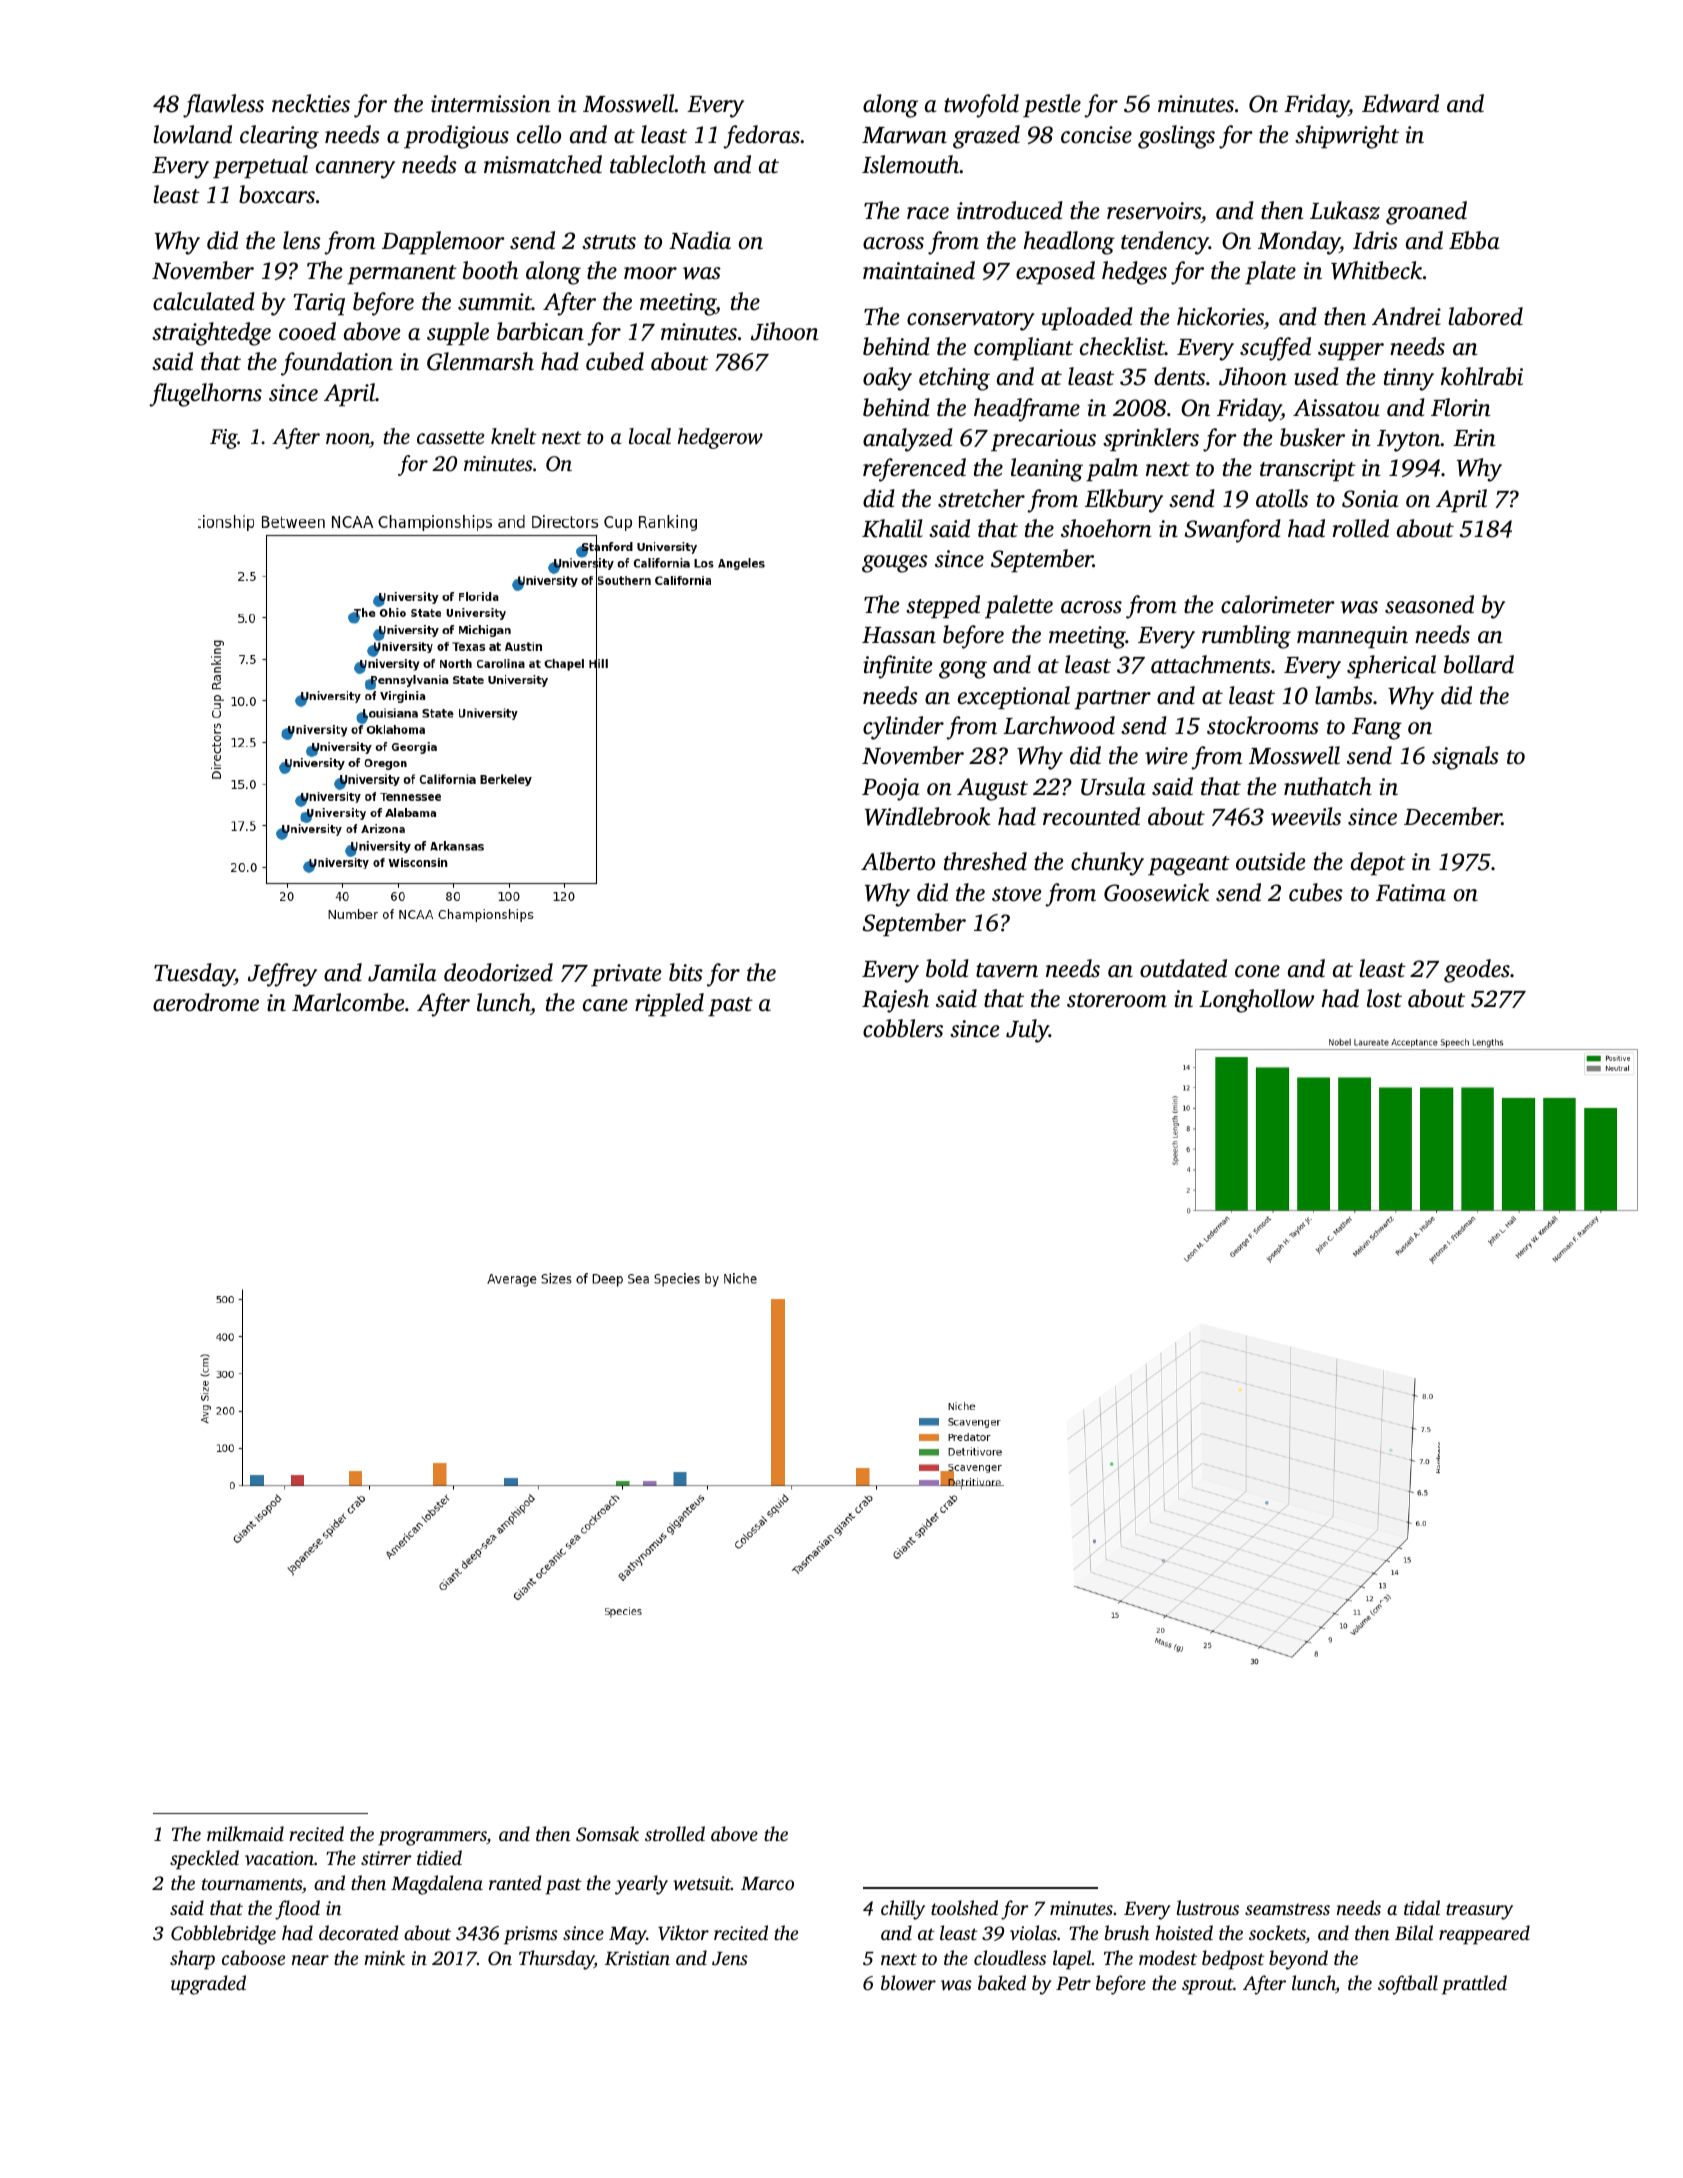 Image resolution: width=1683 pixels, height=2178 pixels. Describe the element at coordinates (898, 667) in the image. I see `infinite` at that location.
